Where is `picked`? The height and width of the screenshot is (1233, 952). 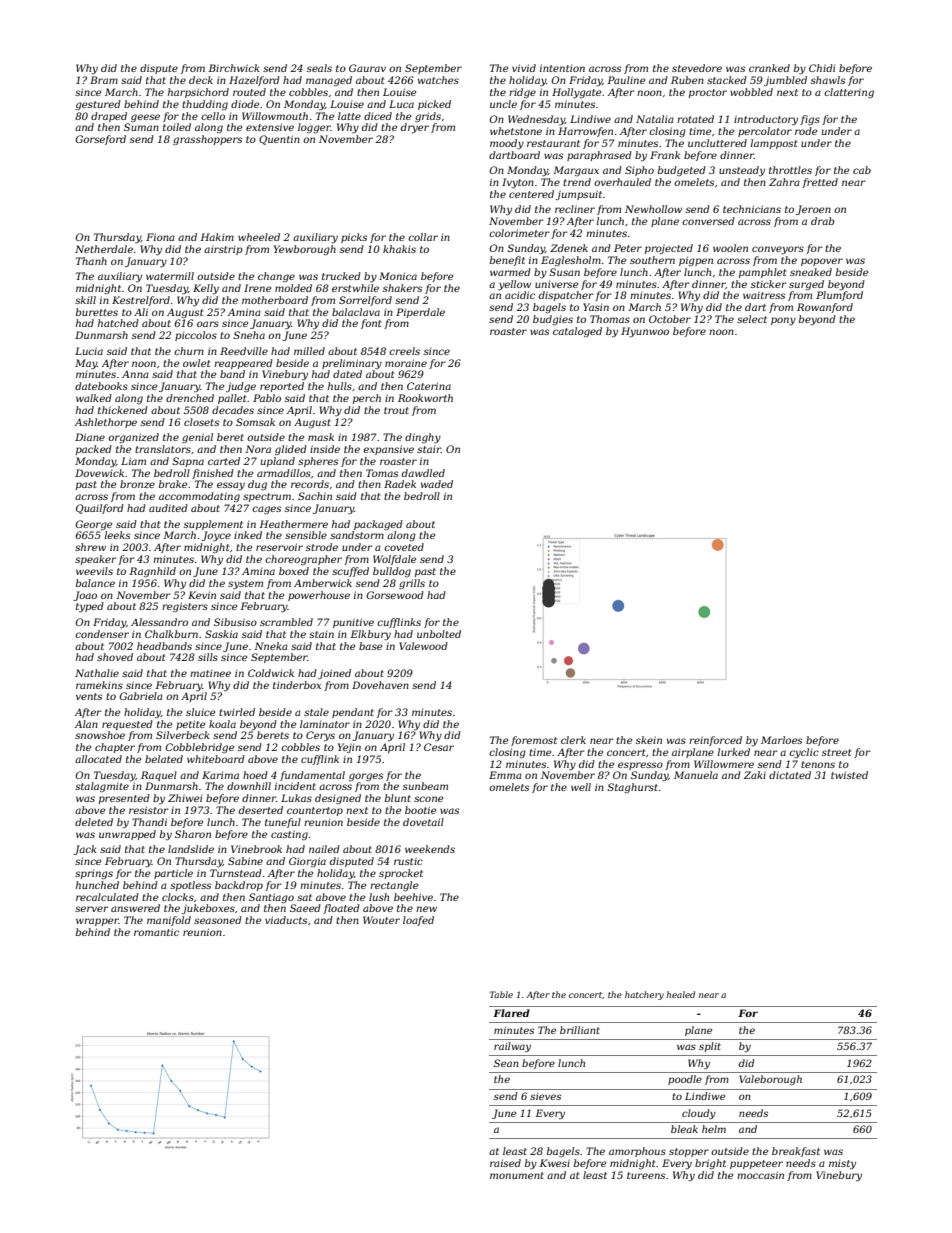 picked is located at coordinates (434, 105).
